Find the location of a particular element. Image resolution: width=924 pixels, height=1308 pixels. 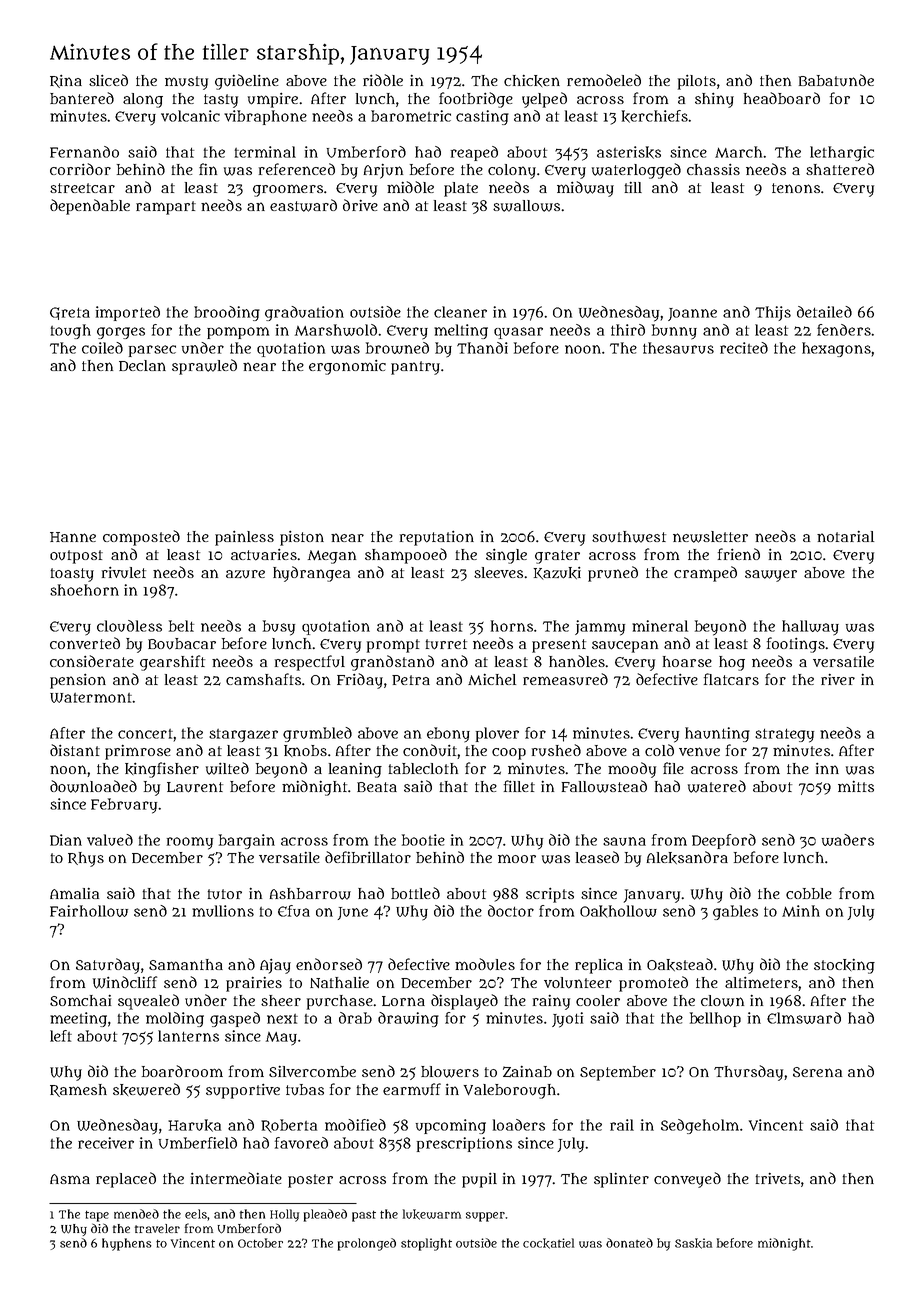

sawyer is located at coordinates (771, 576).
